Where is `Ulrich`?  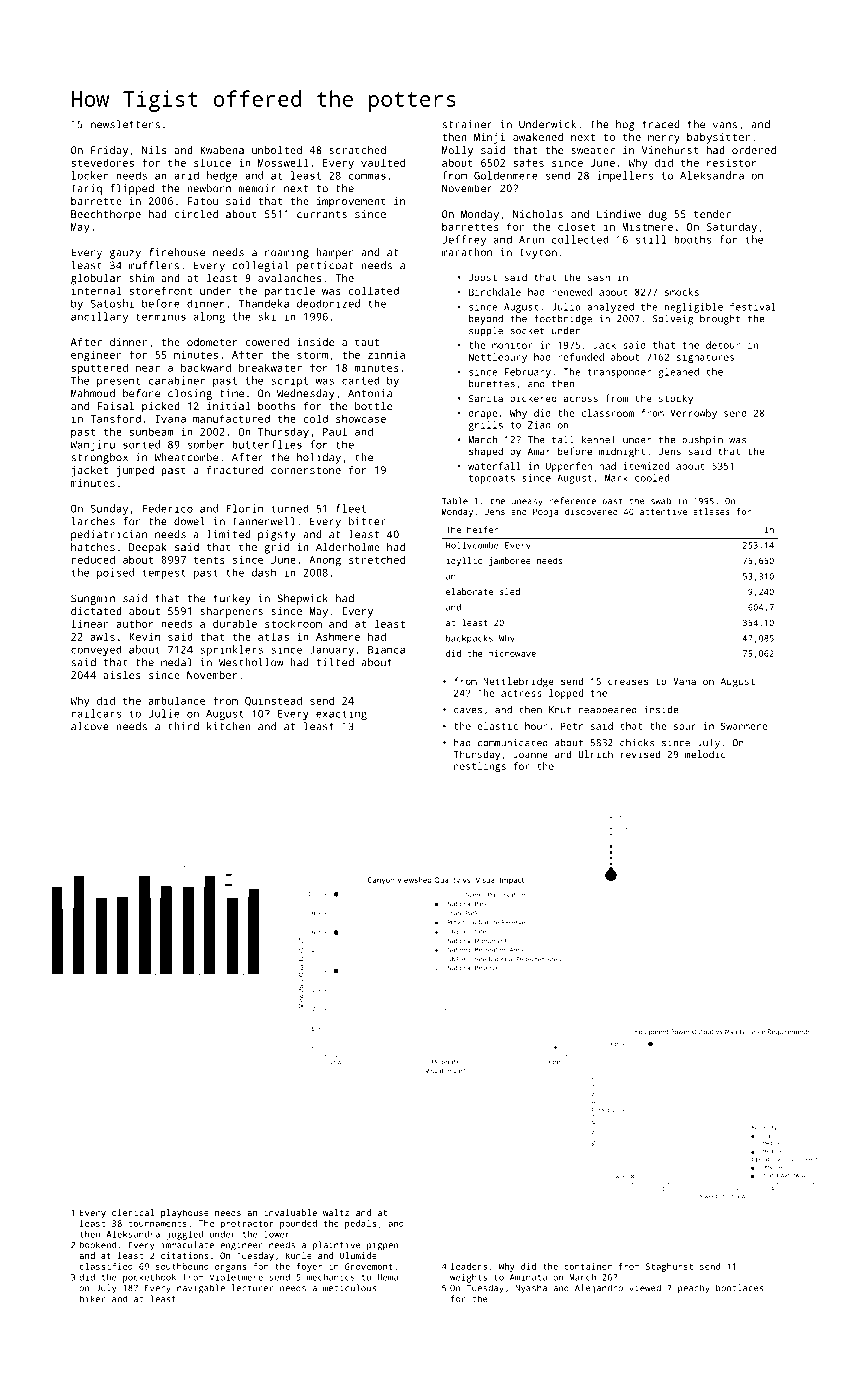 Ulrich is located at coordinates (595, 754).
